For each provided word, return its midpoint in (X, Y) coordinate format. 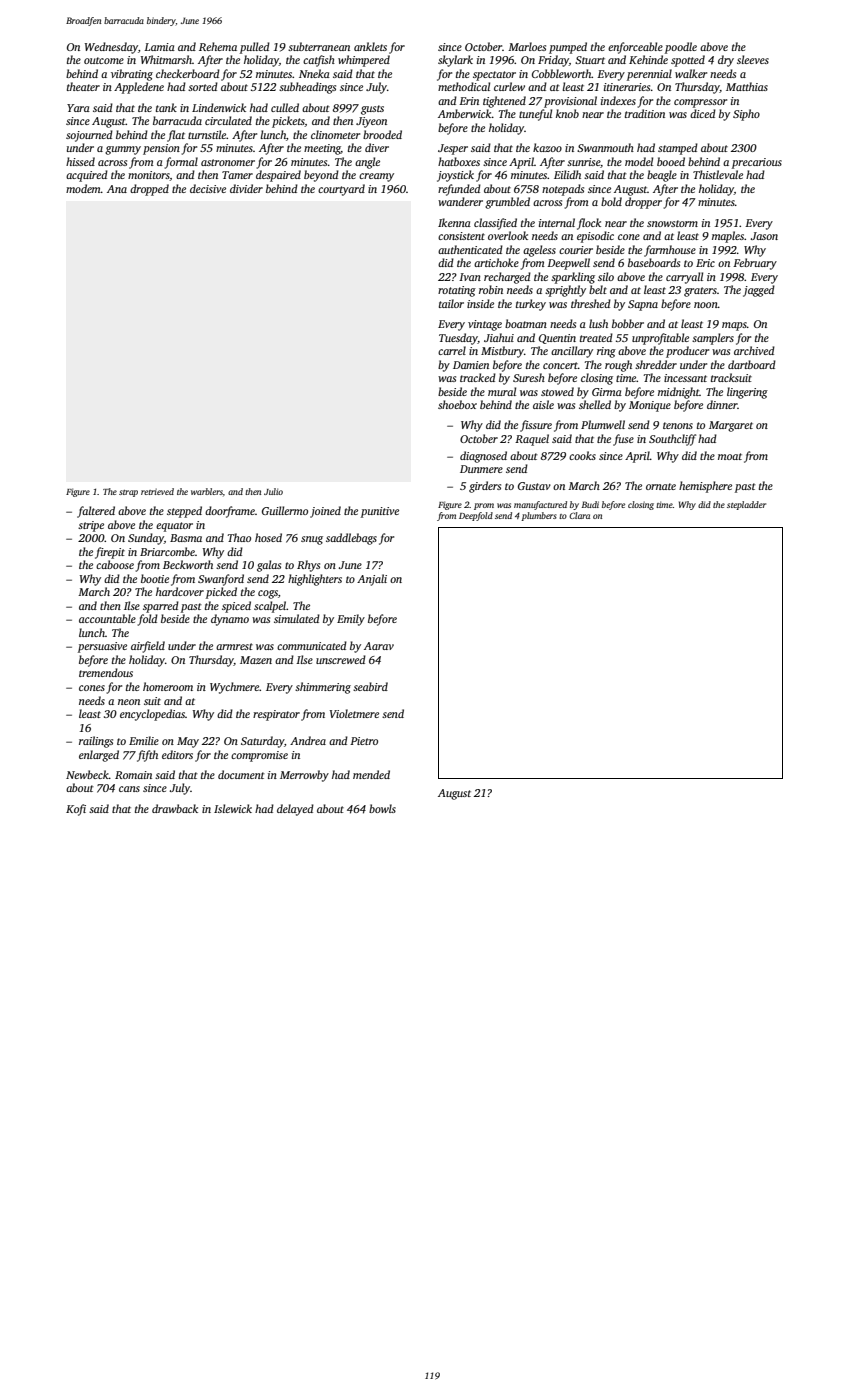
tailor (451, 303)
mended (371, 774)
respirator (276, 715)
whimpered (364, 61)
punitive (380, 512)
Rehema (218, 46)
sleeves (753, 59)
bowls (382, 808)
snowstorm (672, 223)
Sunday (146, 539)
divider (246, 188)
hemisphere (705, 487)
